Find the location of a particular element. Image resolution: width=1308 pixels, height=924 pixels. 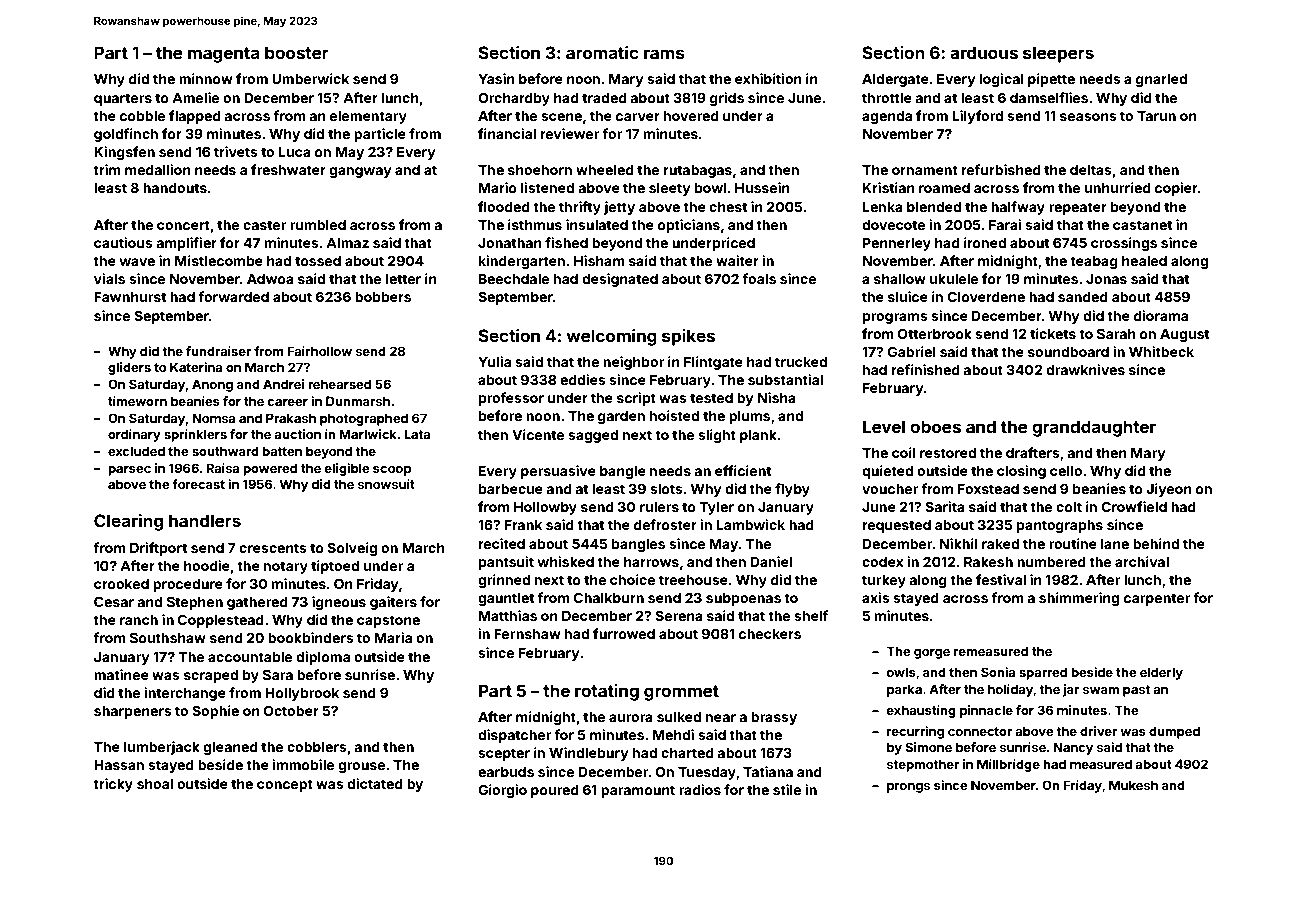

Anong is located at coordinates (212, 385).
